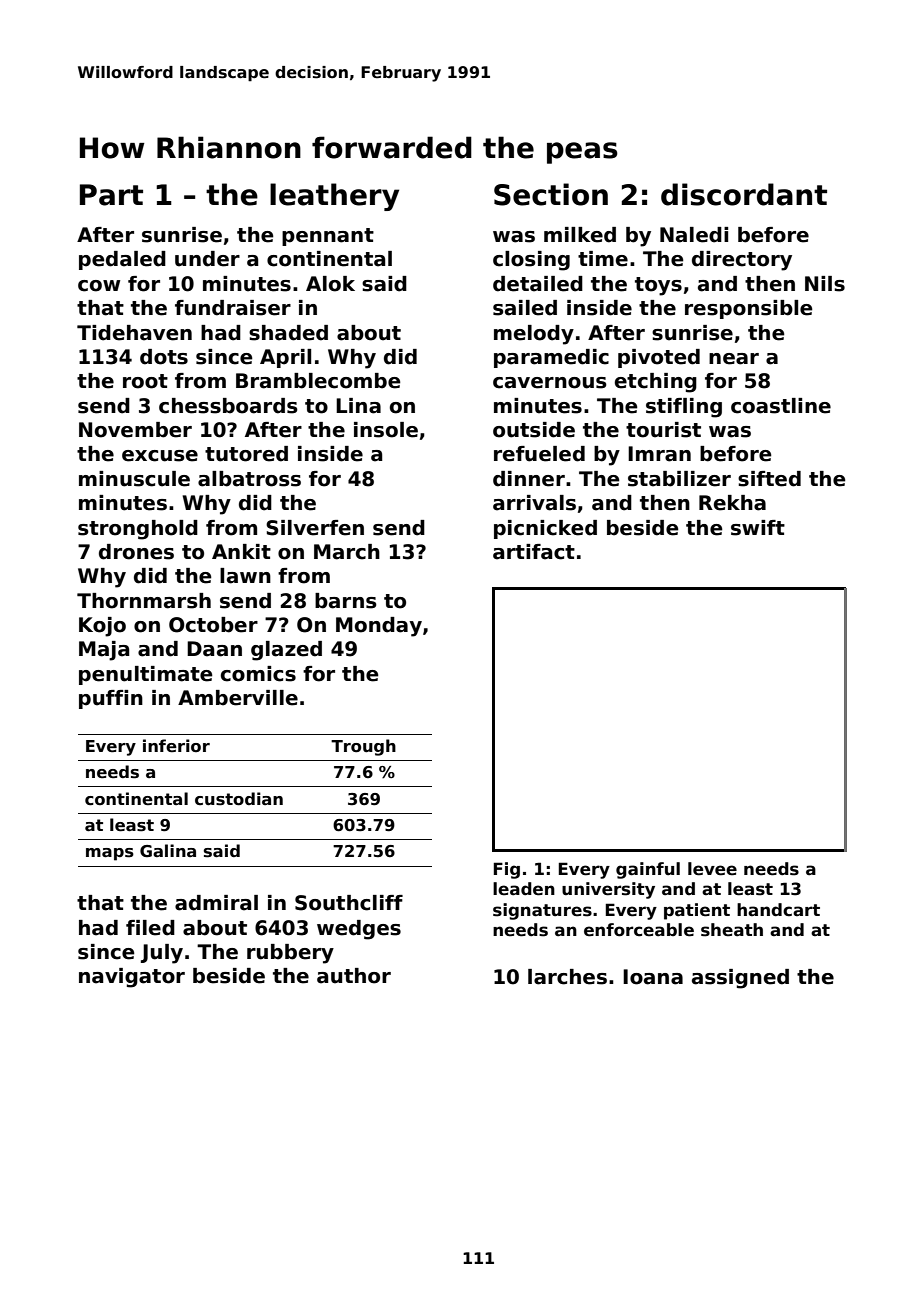 The image size is (924, 1311). Describe the element at coordinates (246, 454) in the screenshot. I see `tutored` at that location.
